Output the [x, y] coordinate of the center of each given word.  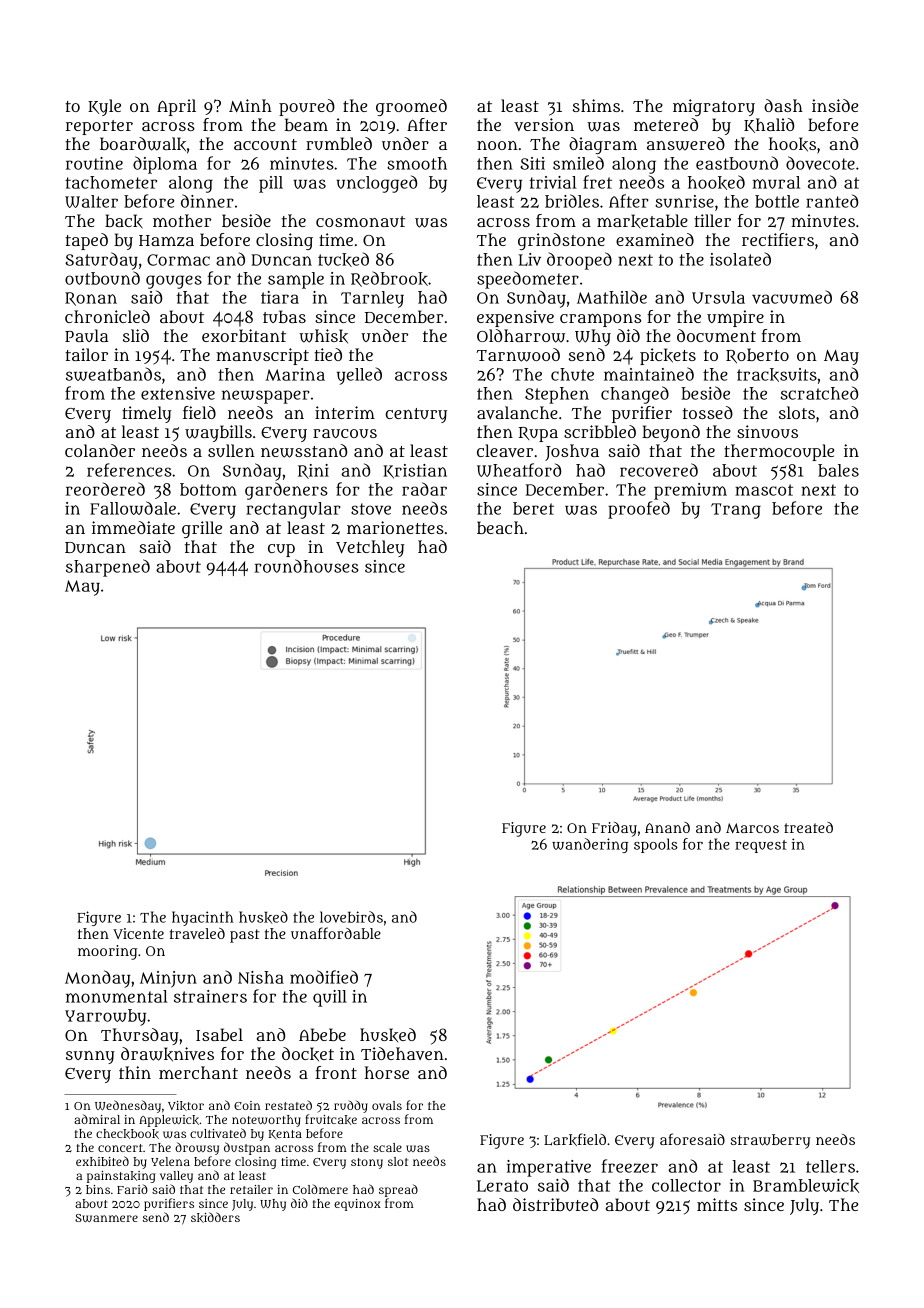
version [544, 124]
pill [271, 184]
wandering [590, 845]
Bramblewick [806, 1186]
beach [500, 527]
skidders [215, 1217]
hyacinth [202, 918]
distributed [555, 1204]
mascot [764, 490]
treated [808, 827]
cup [281, 550]
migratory [714, 107]
